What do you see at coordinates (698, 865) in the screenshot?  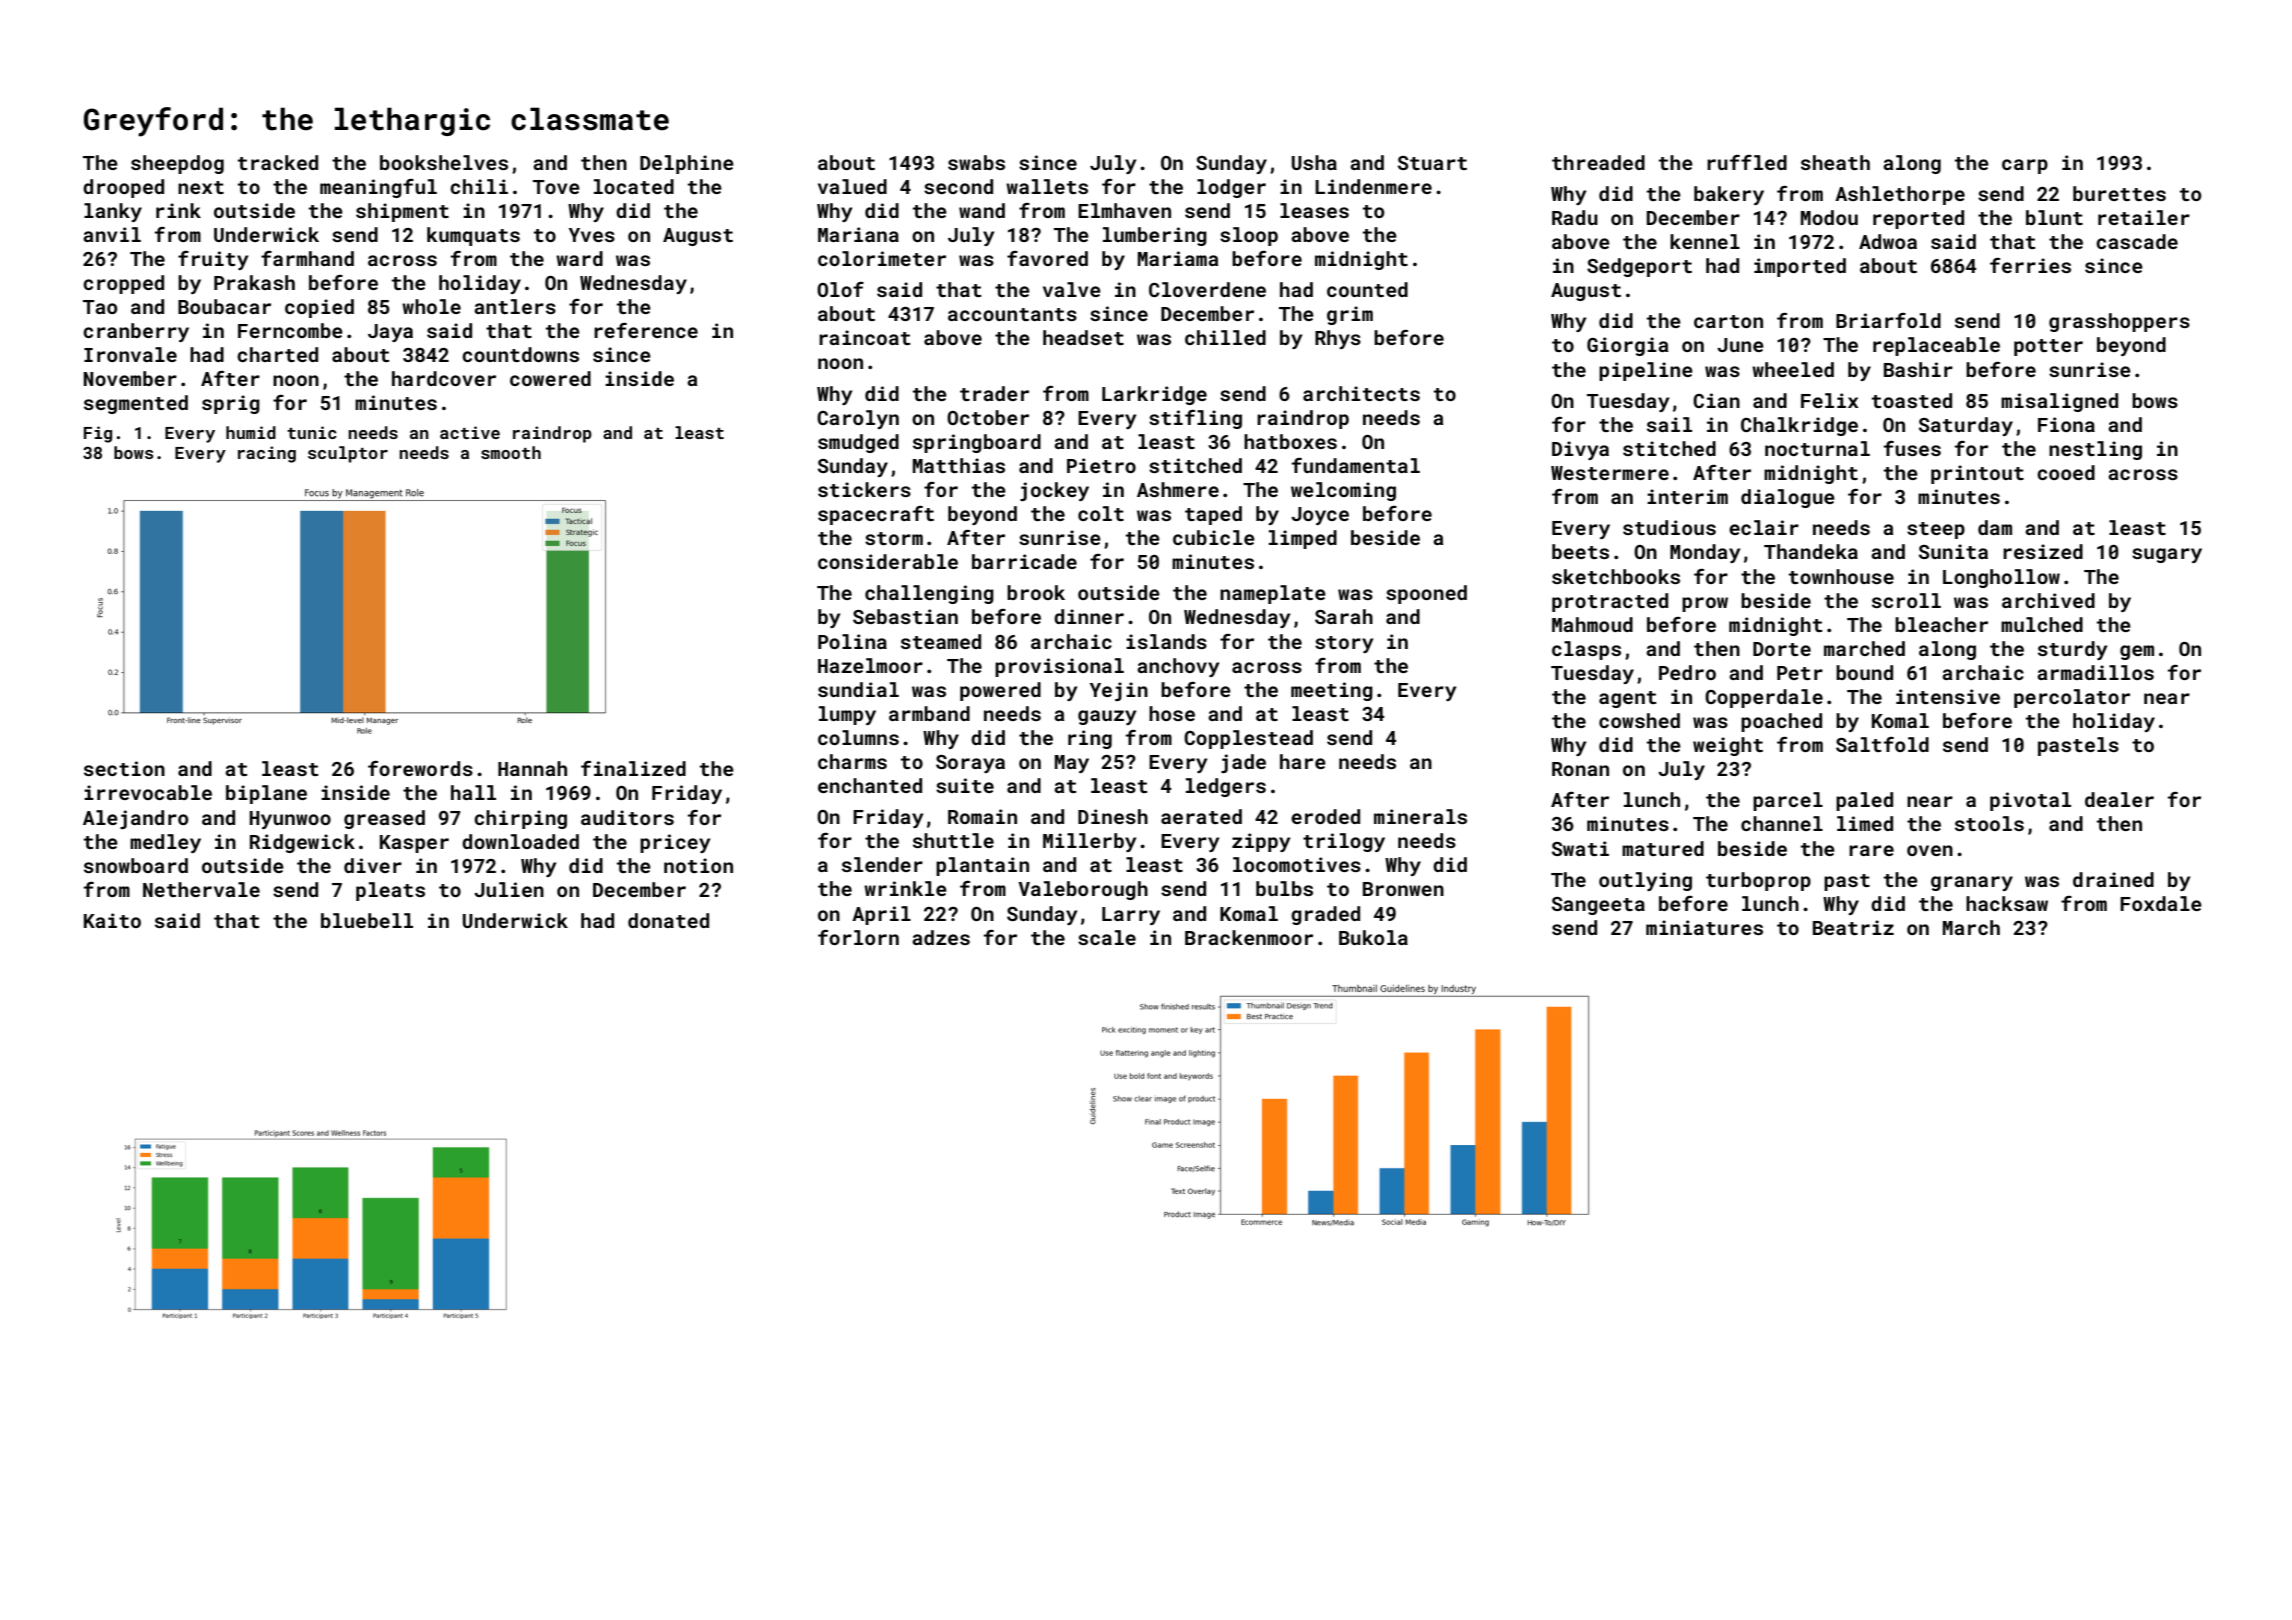 I see `notion` at bounding box center [698, 865].
